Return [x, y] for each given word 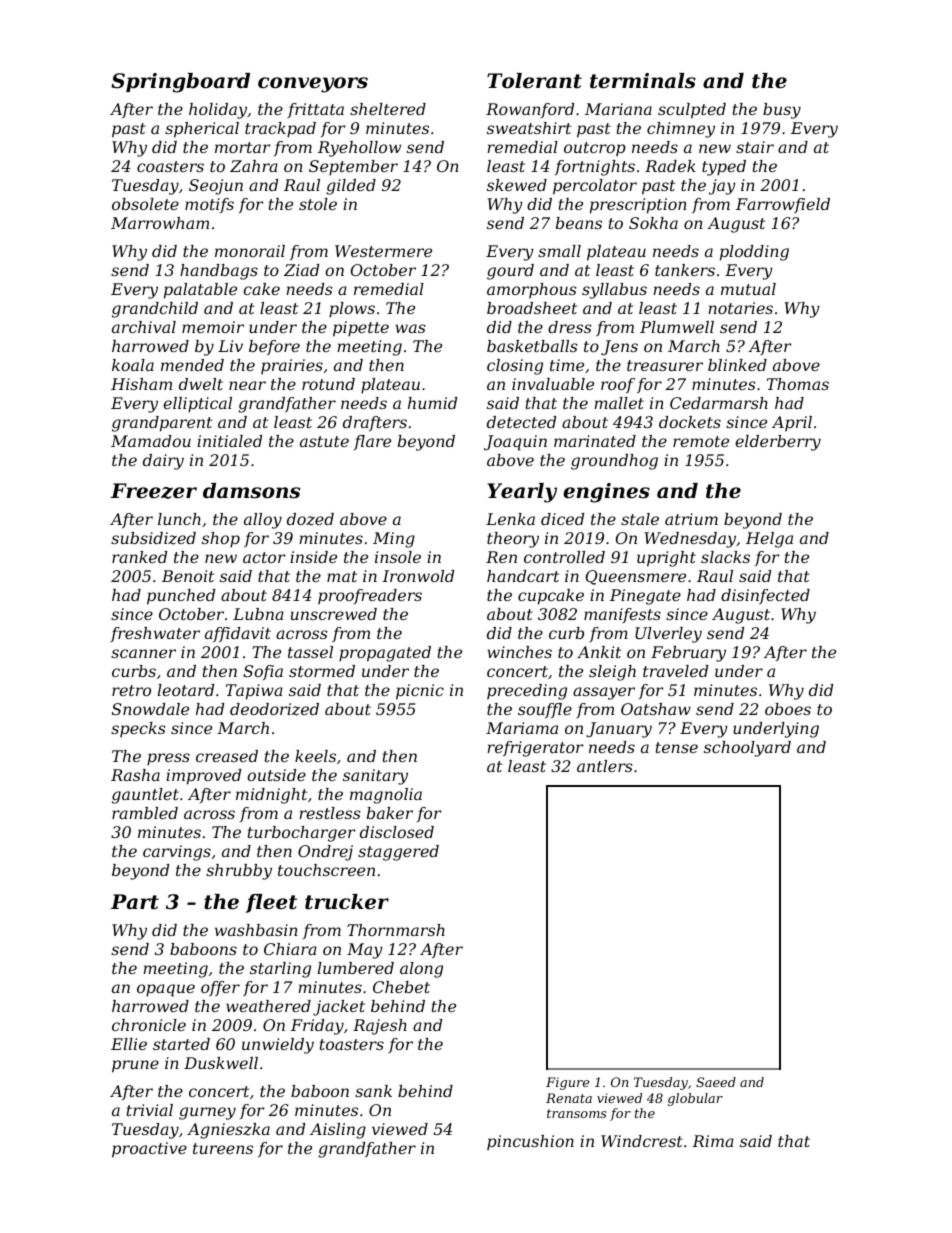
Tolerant [534, 81]
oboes [788, 709]
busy [782, 111]
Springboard [180, 83]
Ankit [599, 652]
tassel [310, 652]
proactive [149, 1150]
